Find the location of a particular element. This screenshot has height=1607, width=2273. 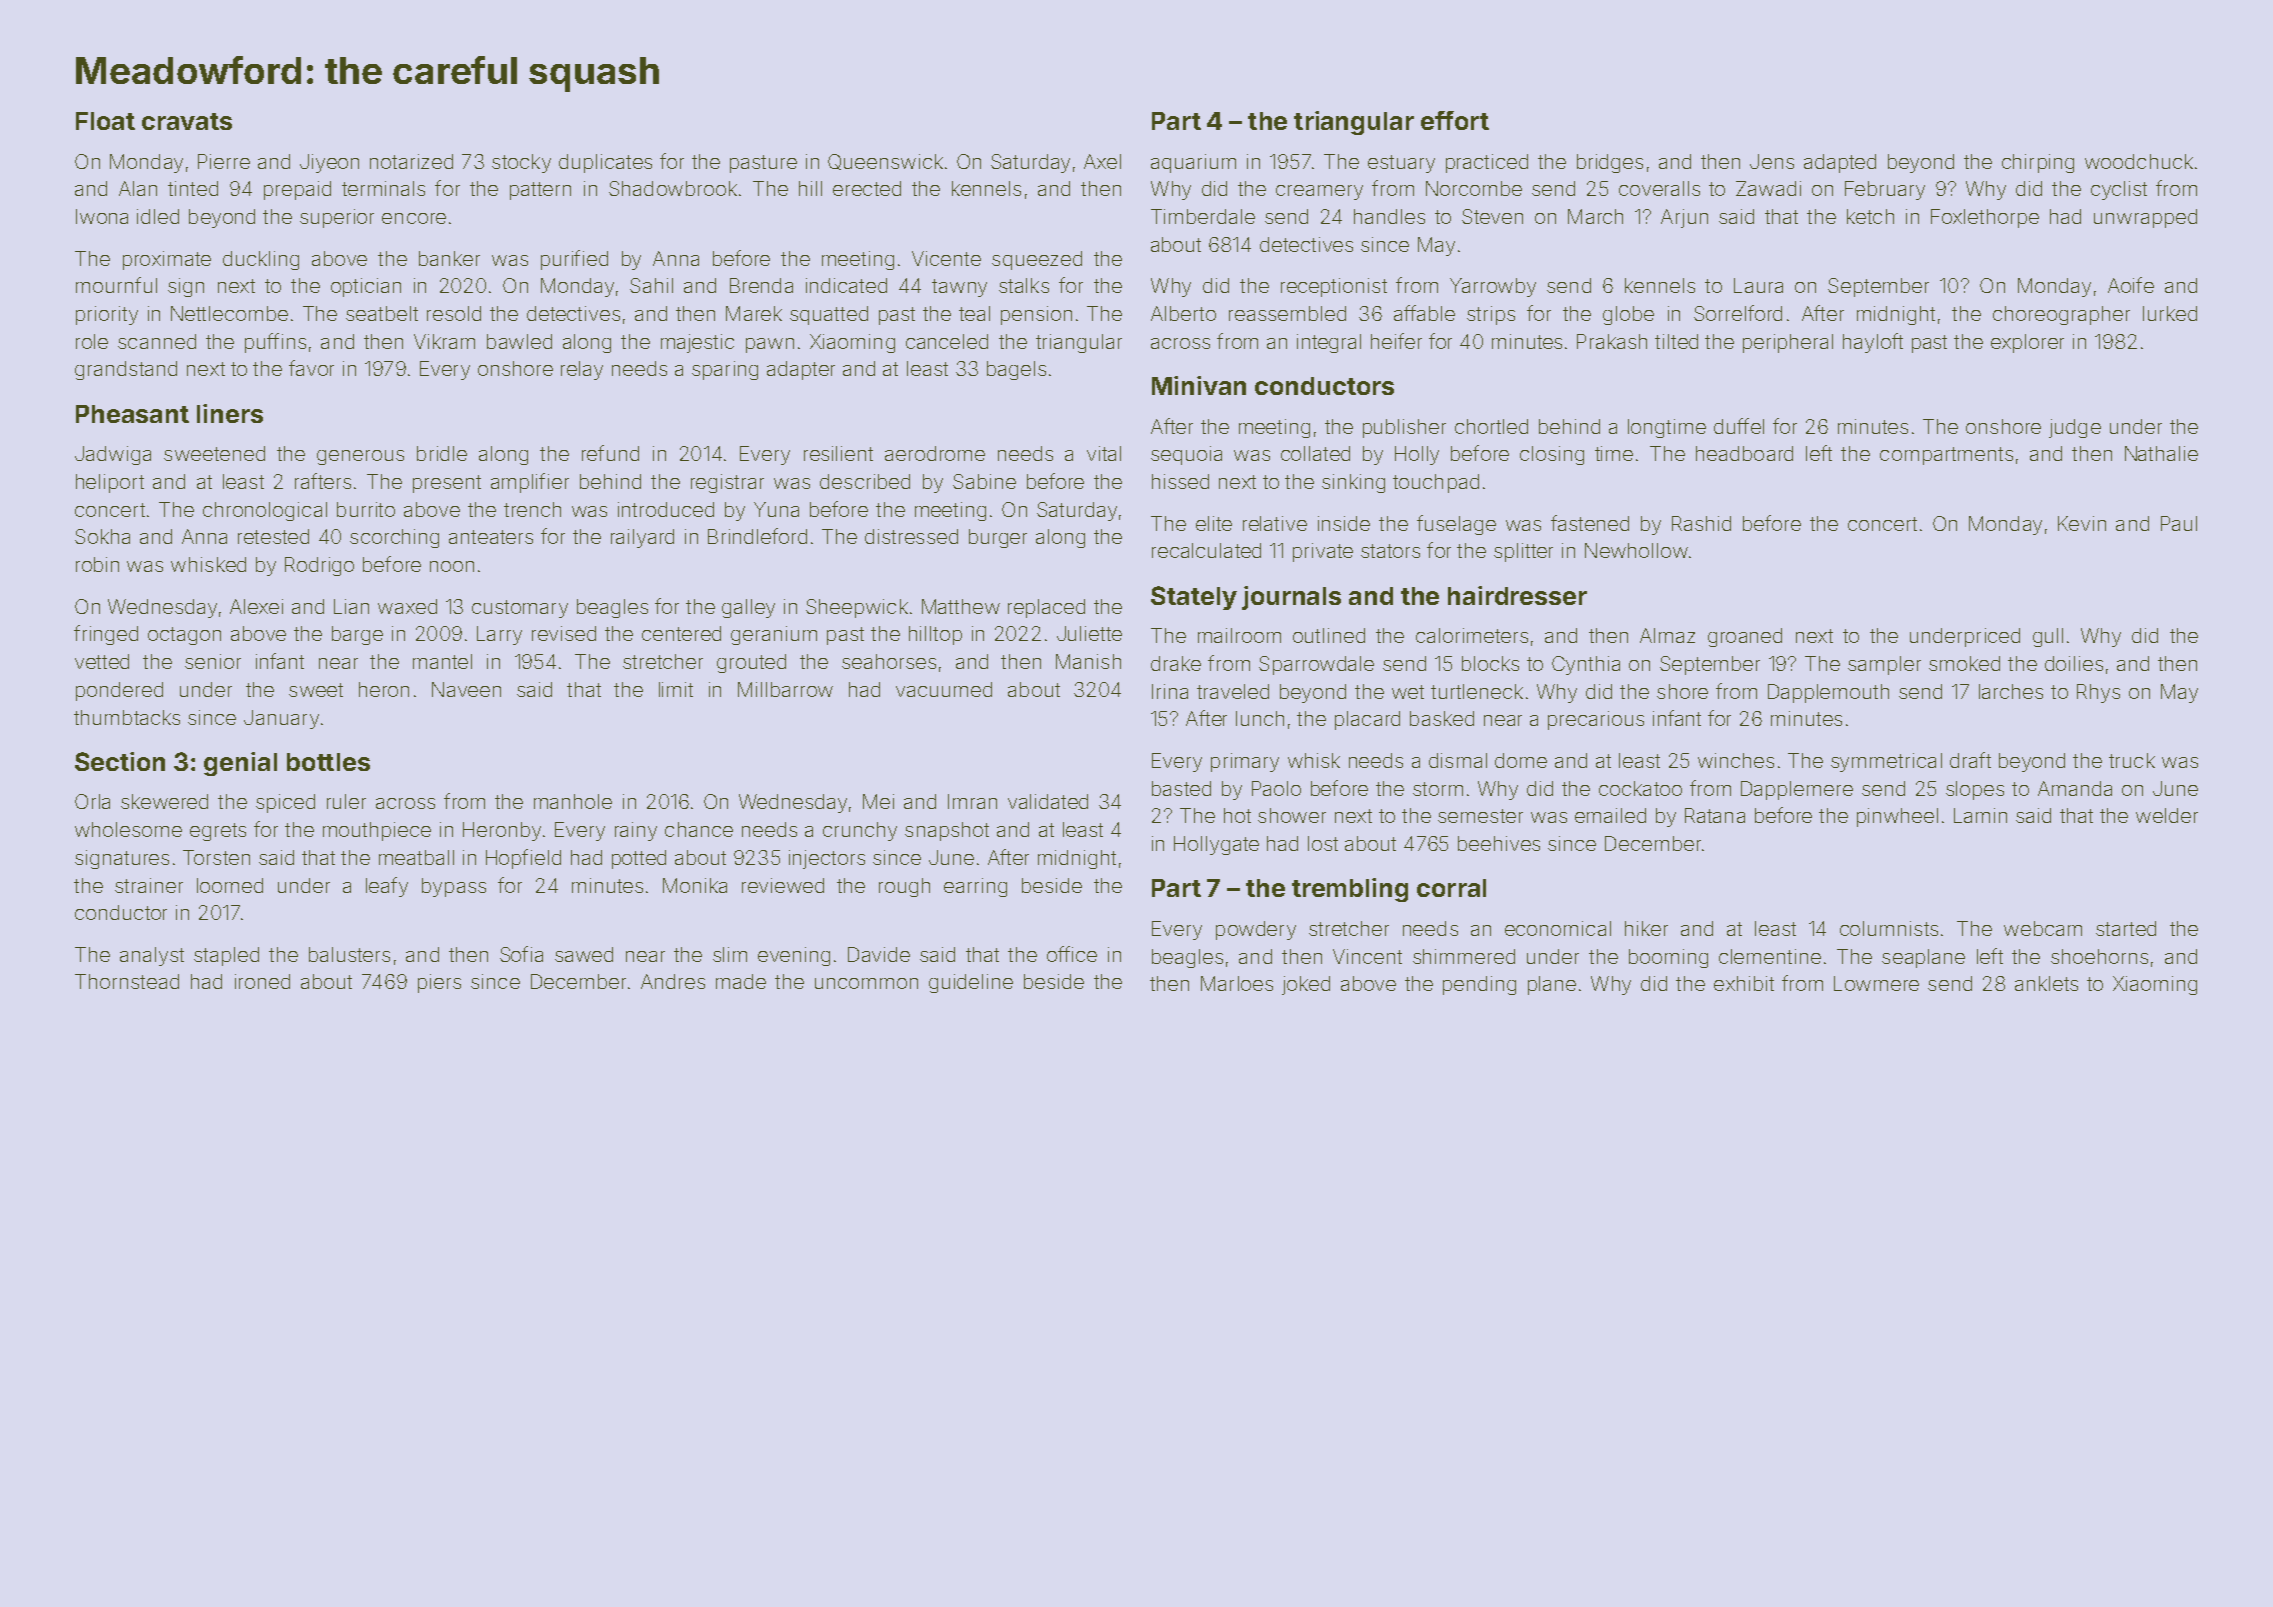

woodchuck is located at coordinates (2139, 161).
